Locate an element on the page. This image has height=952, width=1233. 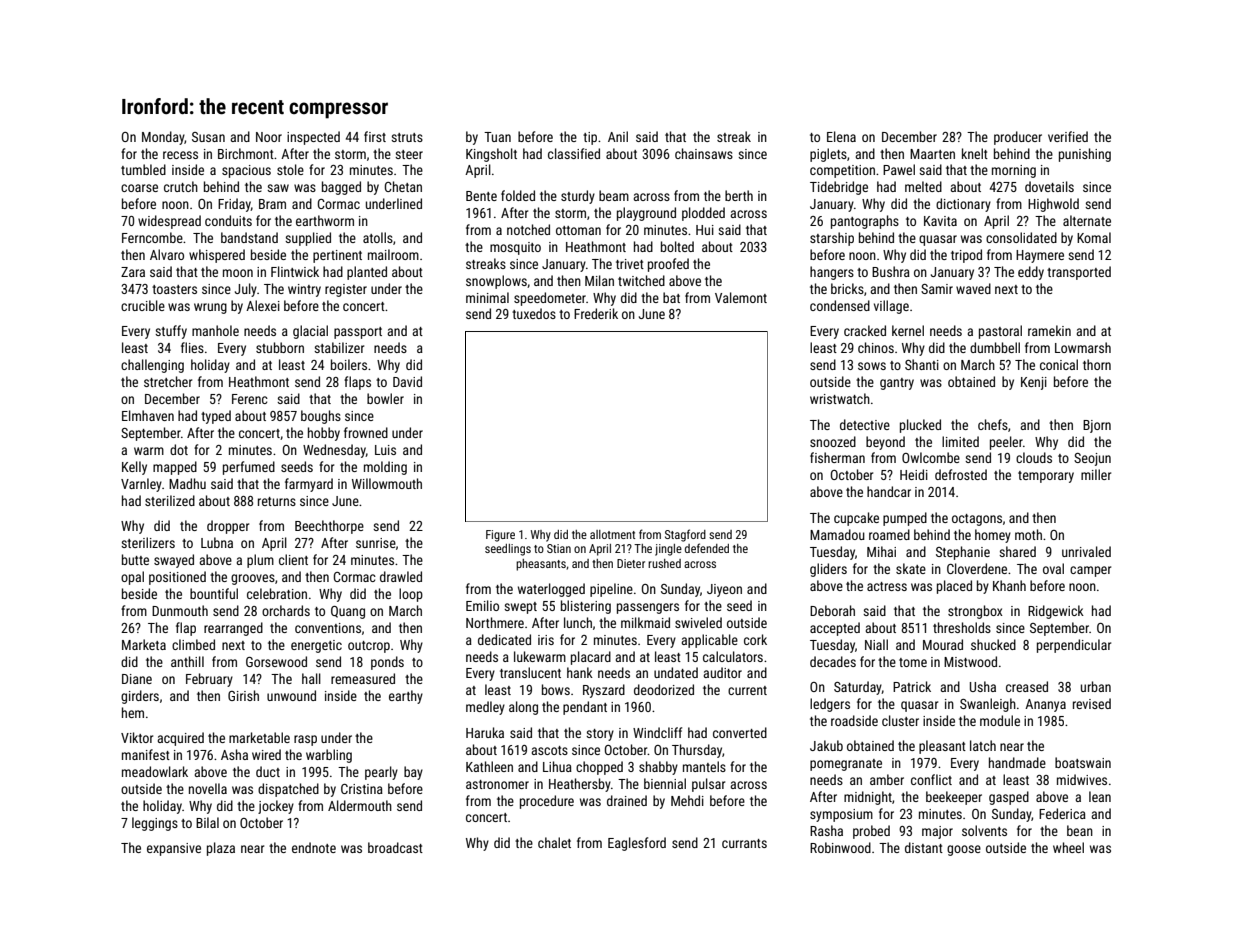
Eaglesford is located at coordinates (637, 844).
